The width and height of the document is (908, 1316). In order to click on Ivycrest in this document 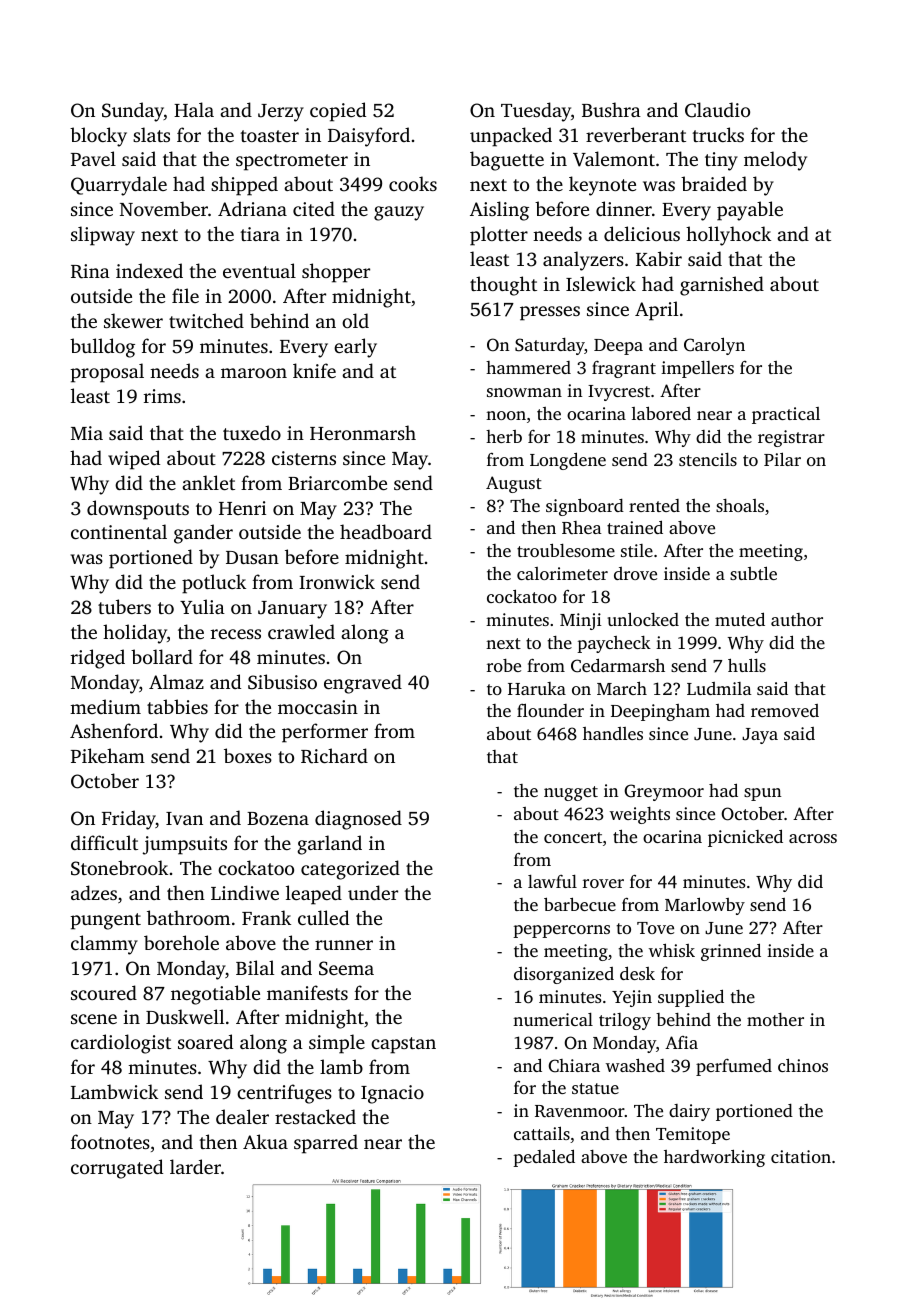, I will do `click(619, 393)`.
